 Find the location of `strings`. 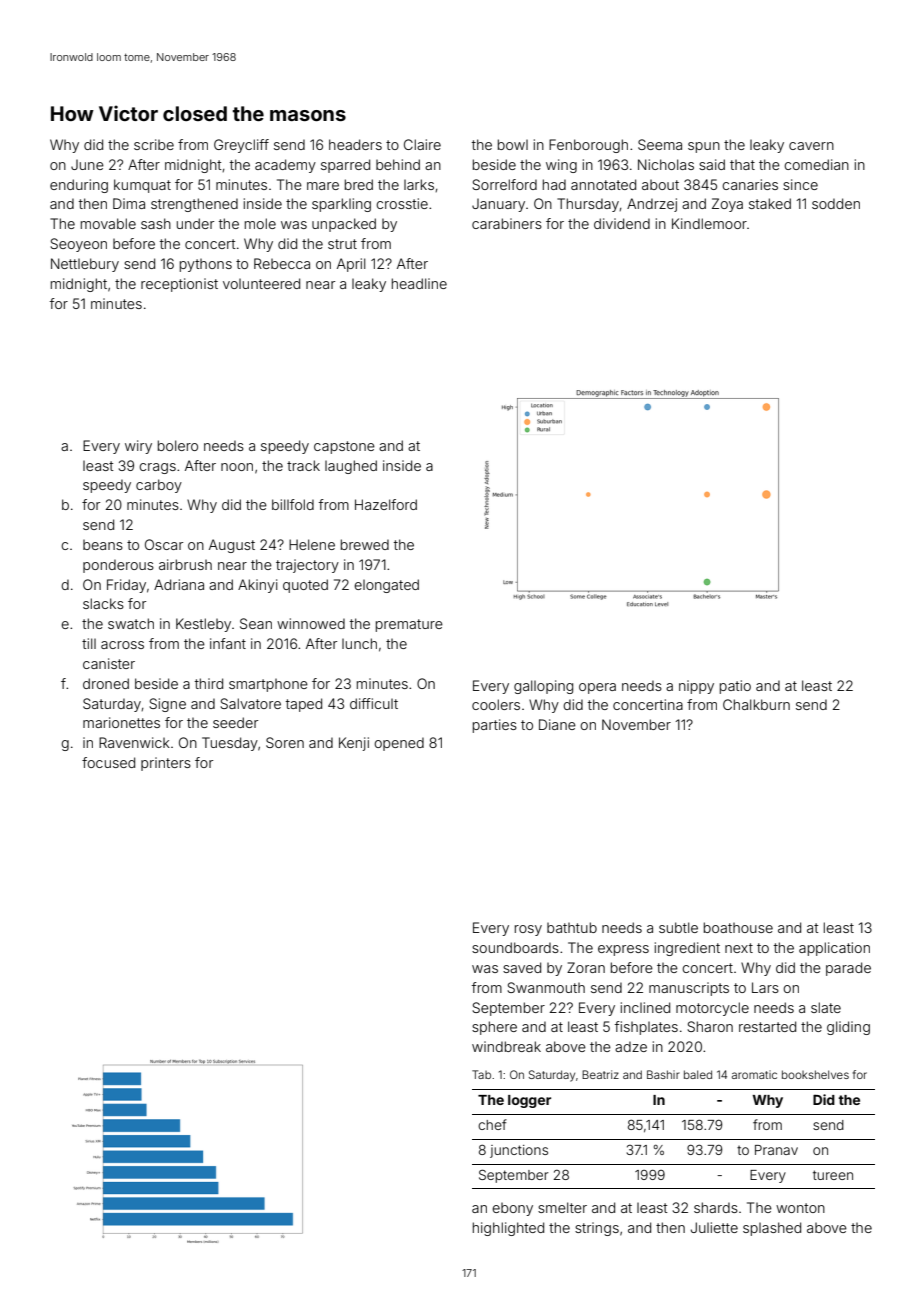

strings is located at coordinates (597, 1229).
